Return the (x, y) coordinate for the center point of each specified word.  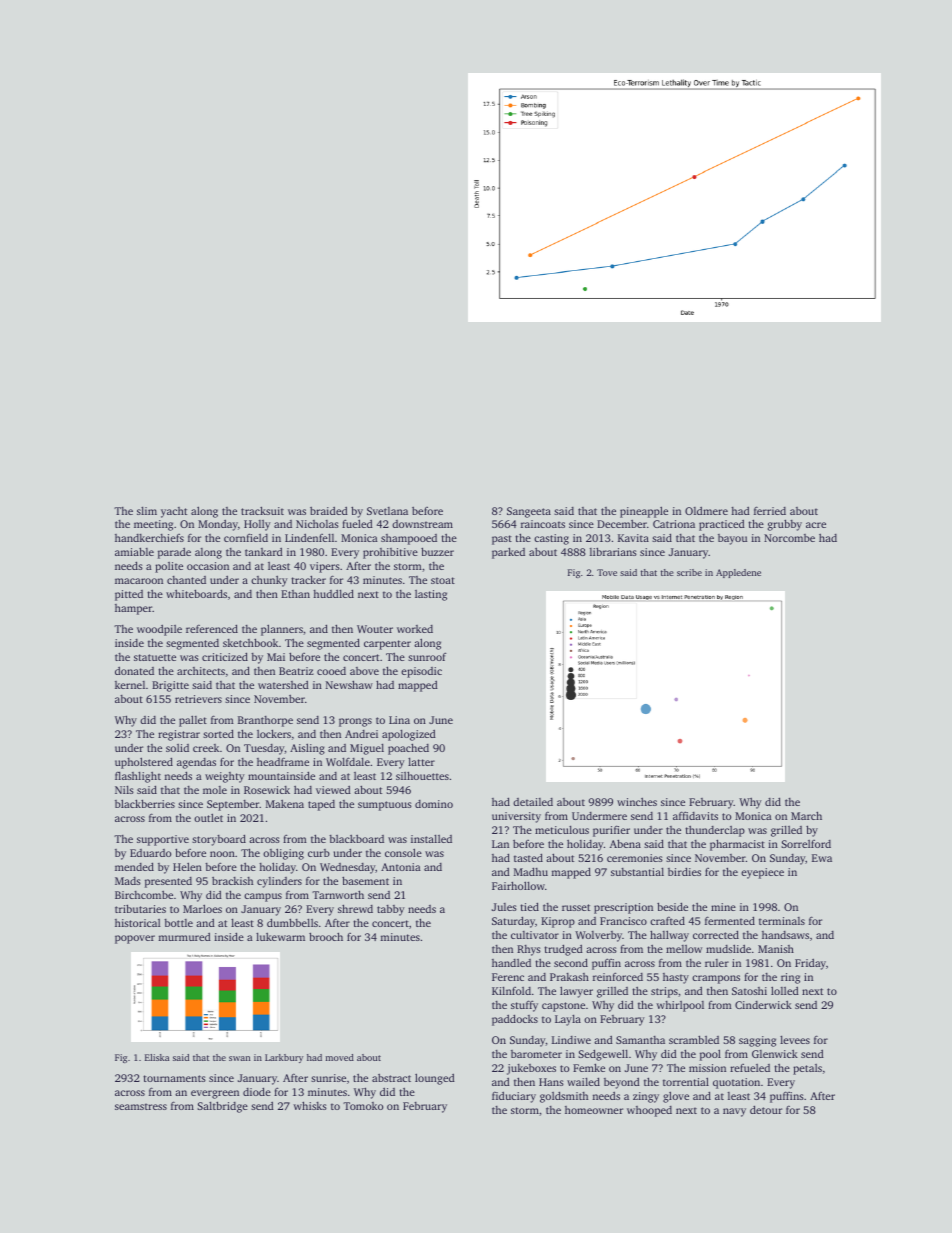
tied (529, 906)
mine (723, 907)
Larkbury (284, 1058)
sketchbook (250, 642)
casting (551, 539)
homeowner (594, 1110)
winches (637, 802)
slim (147, 510)
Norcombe (789, 538)
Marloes (202, 908)
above (364, 671)
